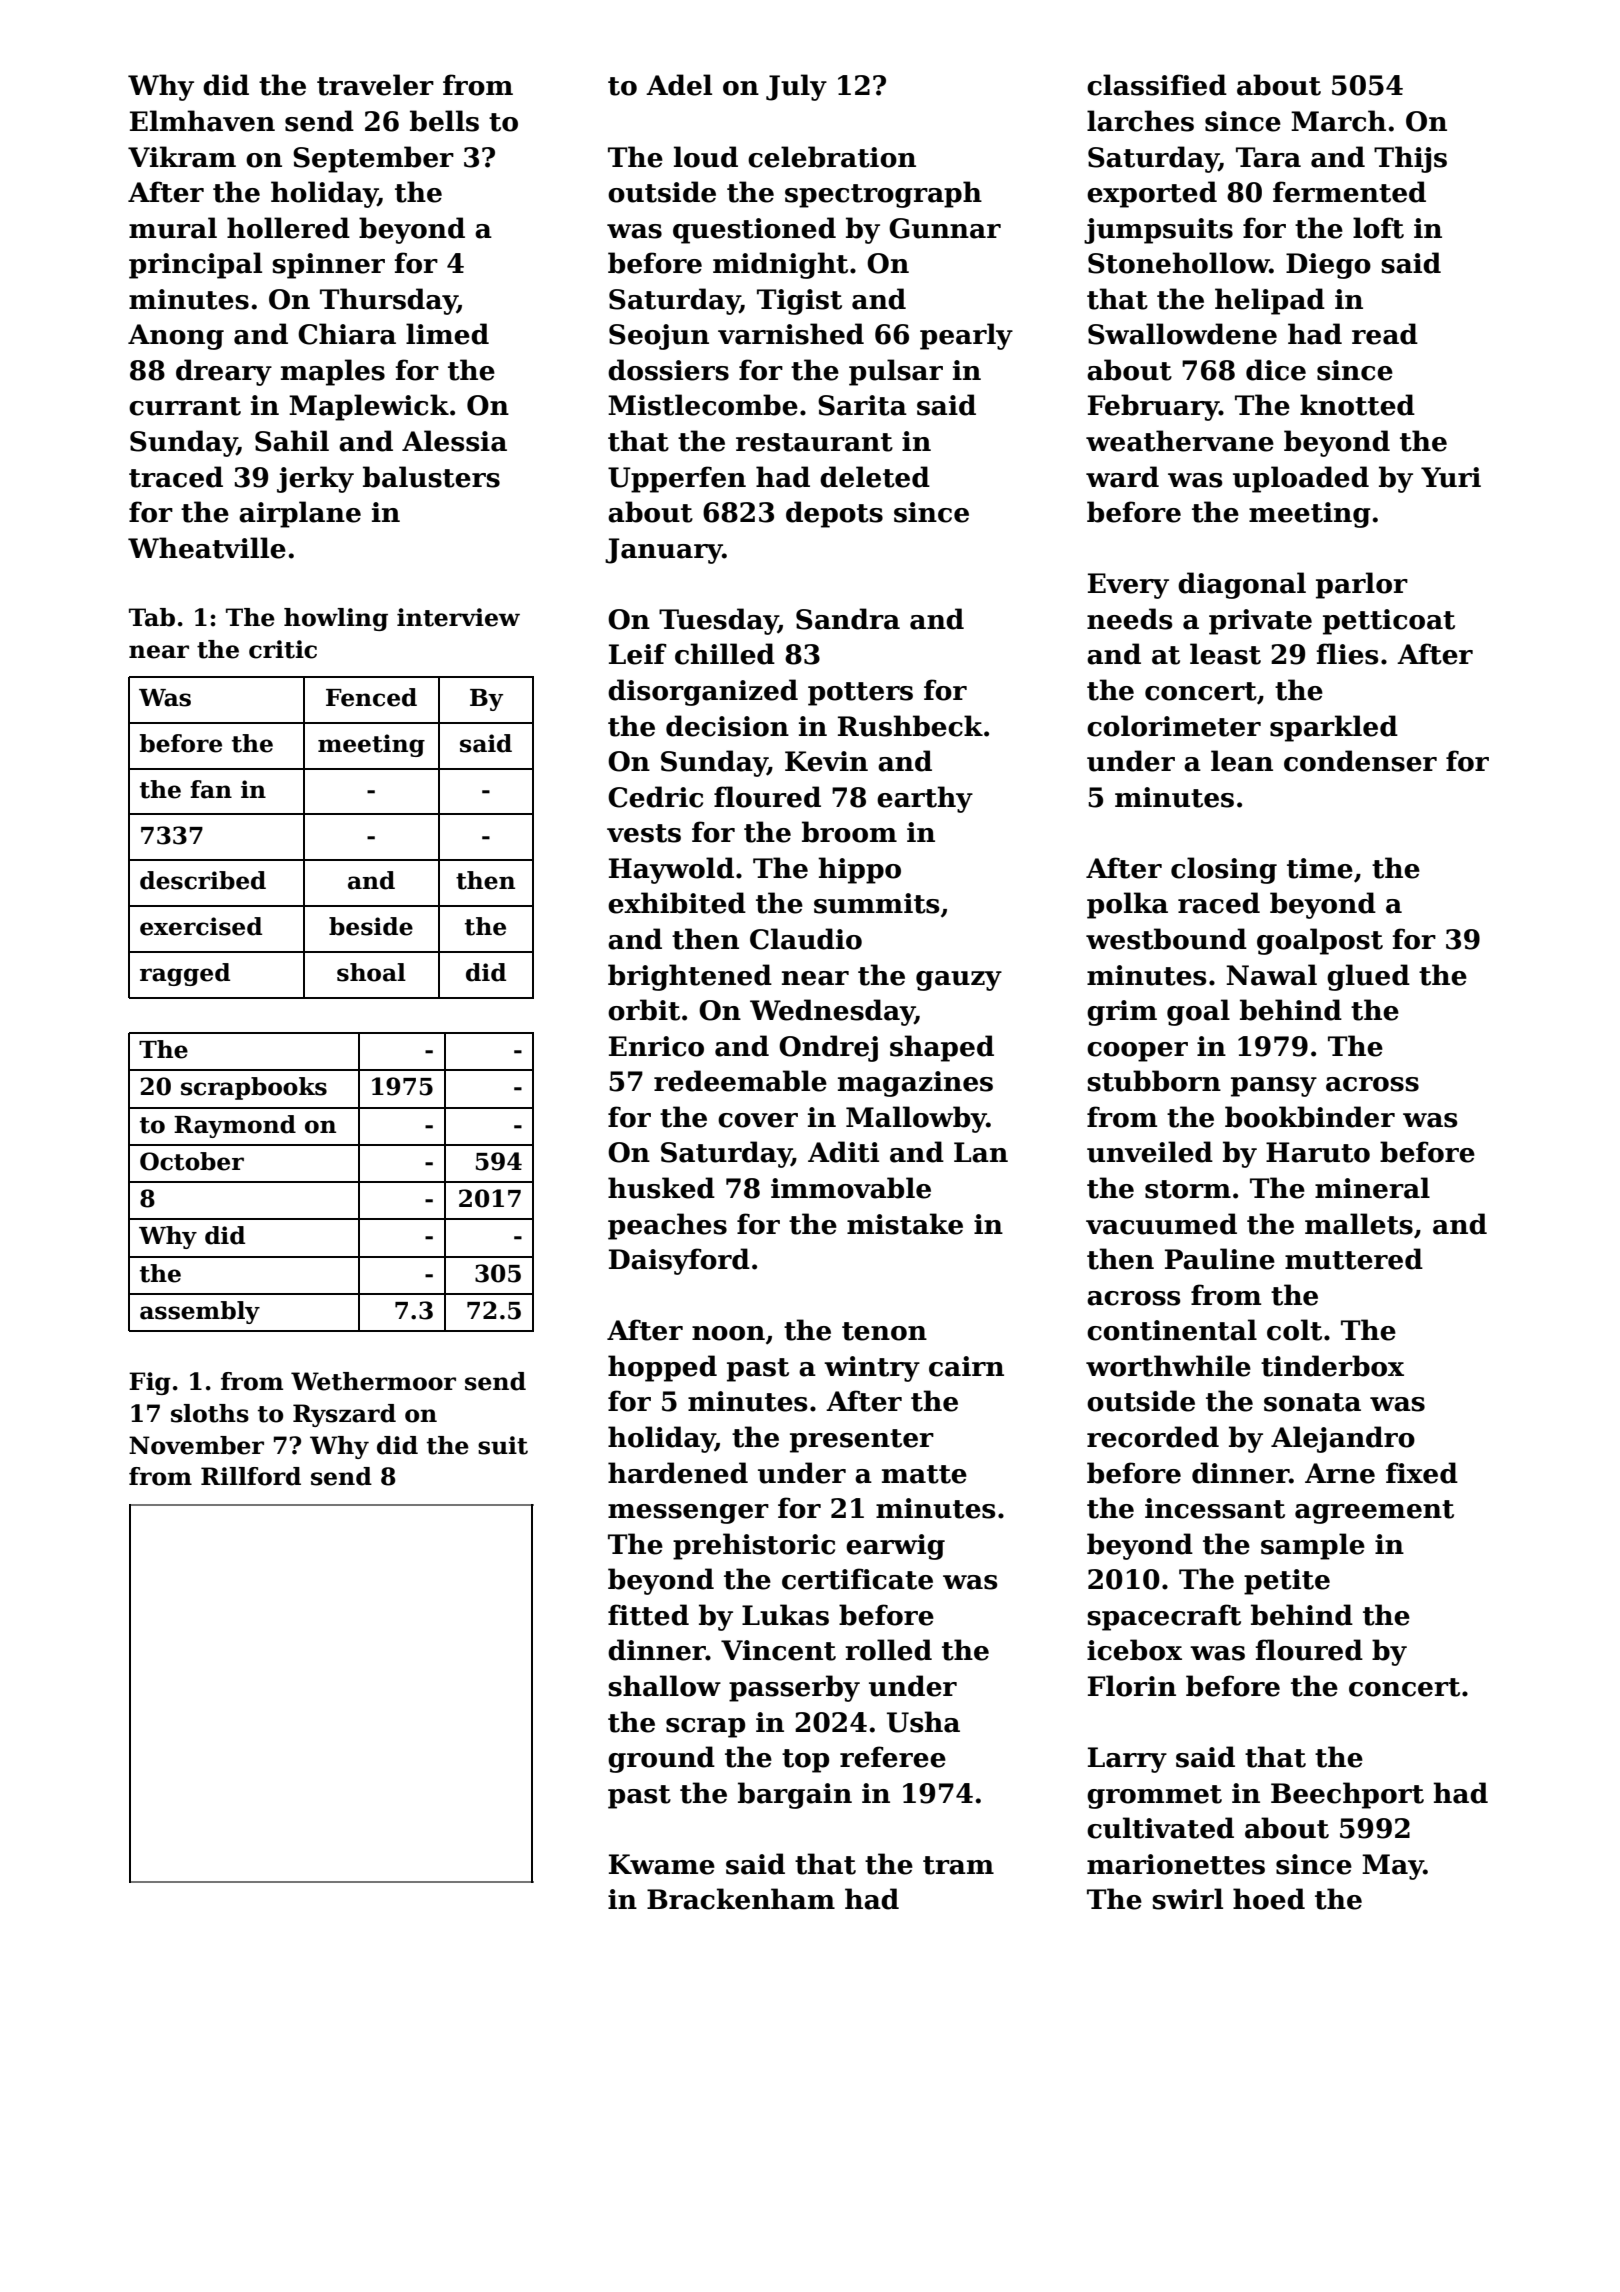 This image has height=2292, width=1620. Describe the element at coordinates (679, 85) in the image. I see `Adel` at that location.
